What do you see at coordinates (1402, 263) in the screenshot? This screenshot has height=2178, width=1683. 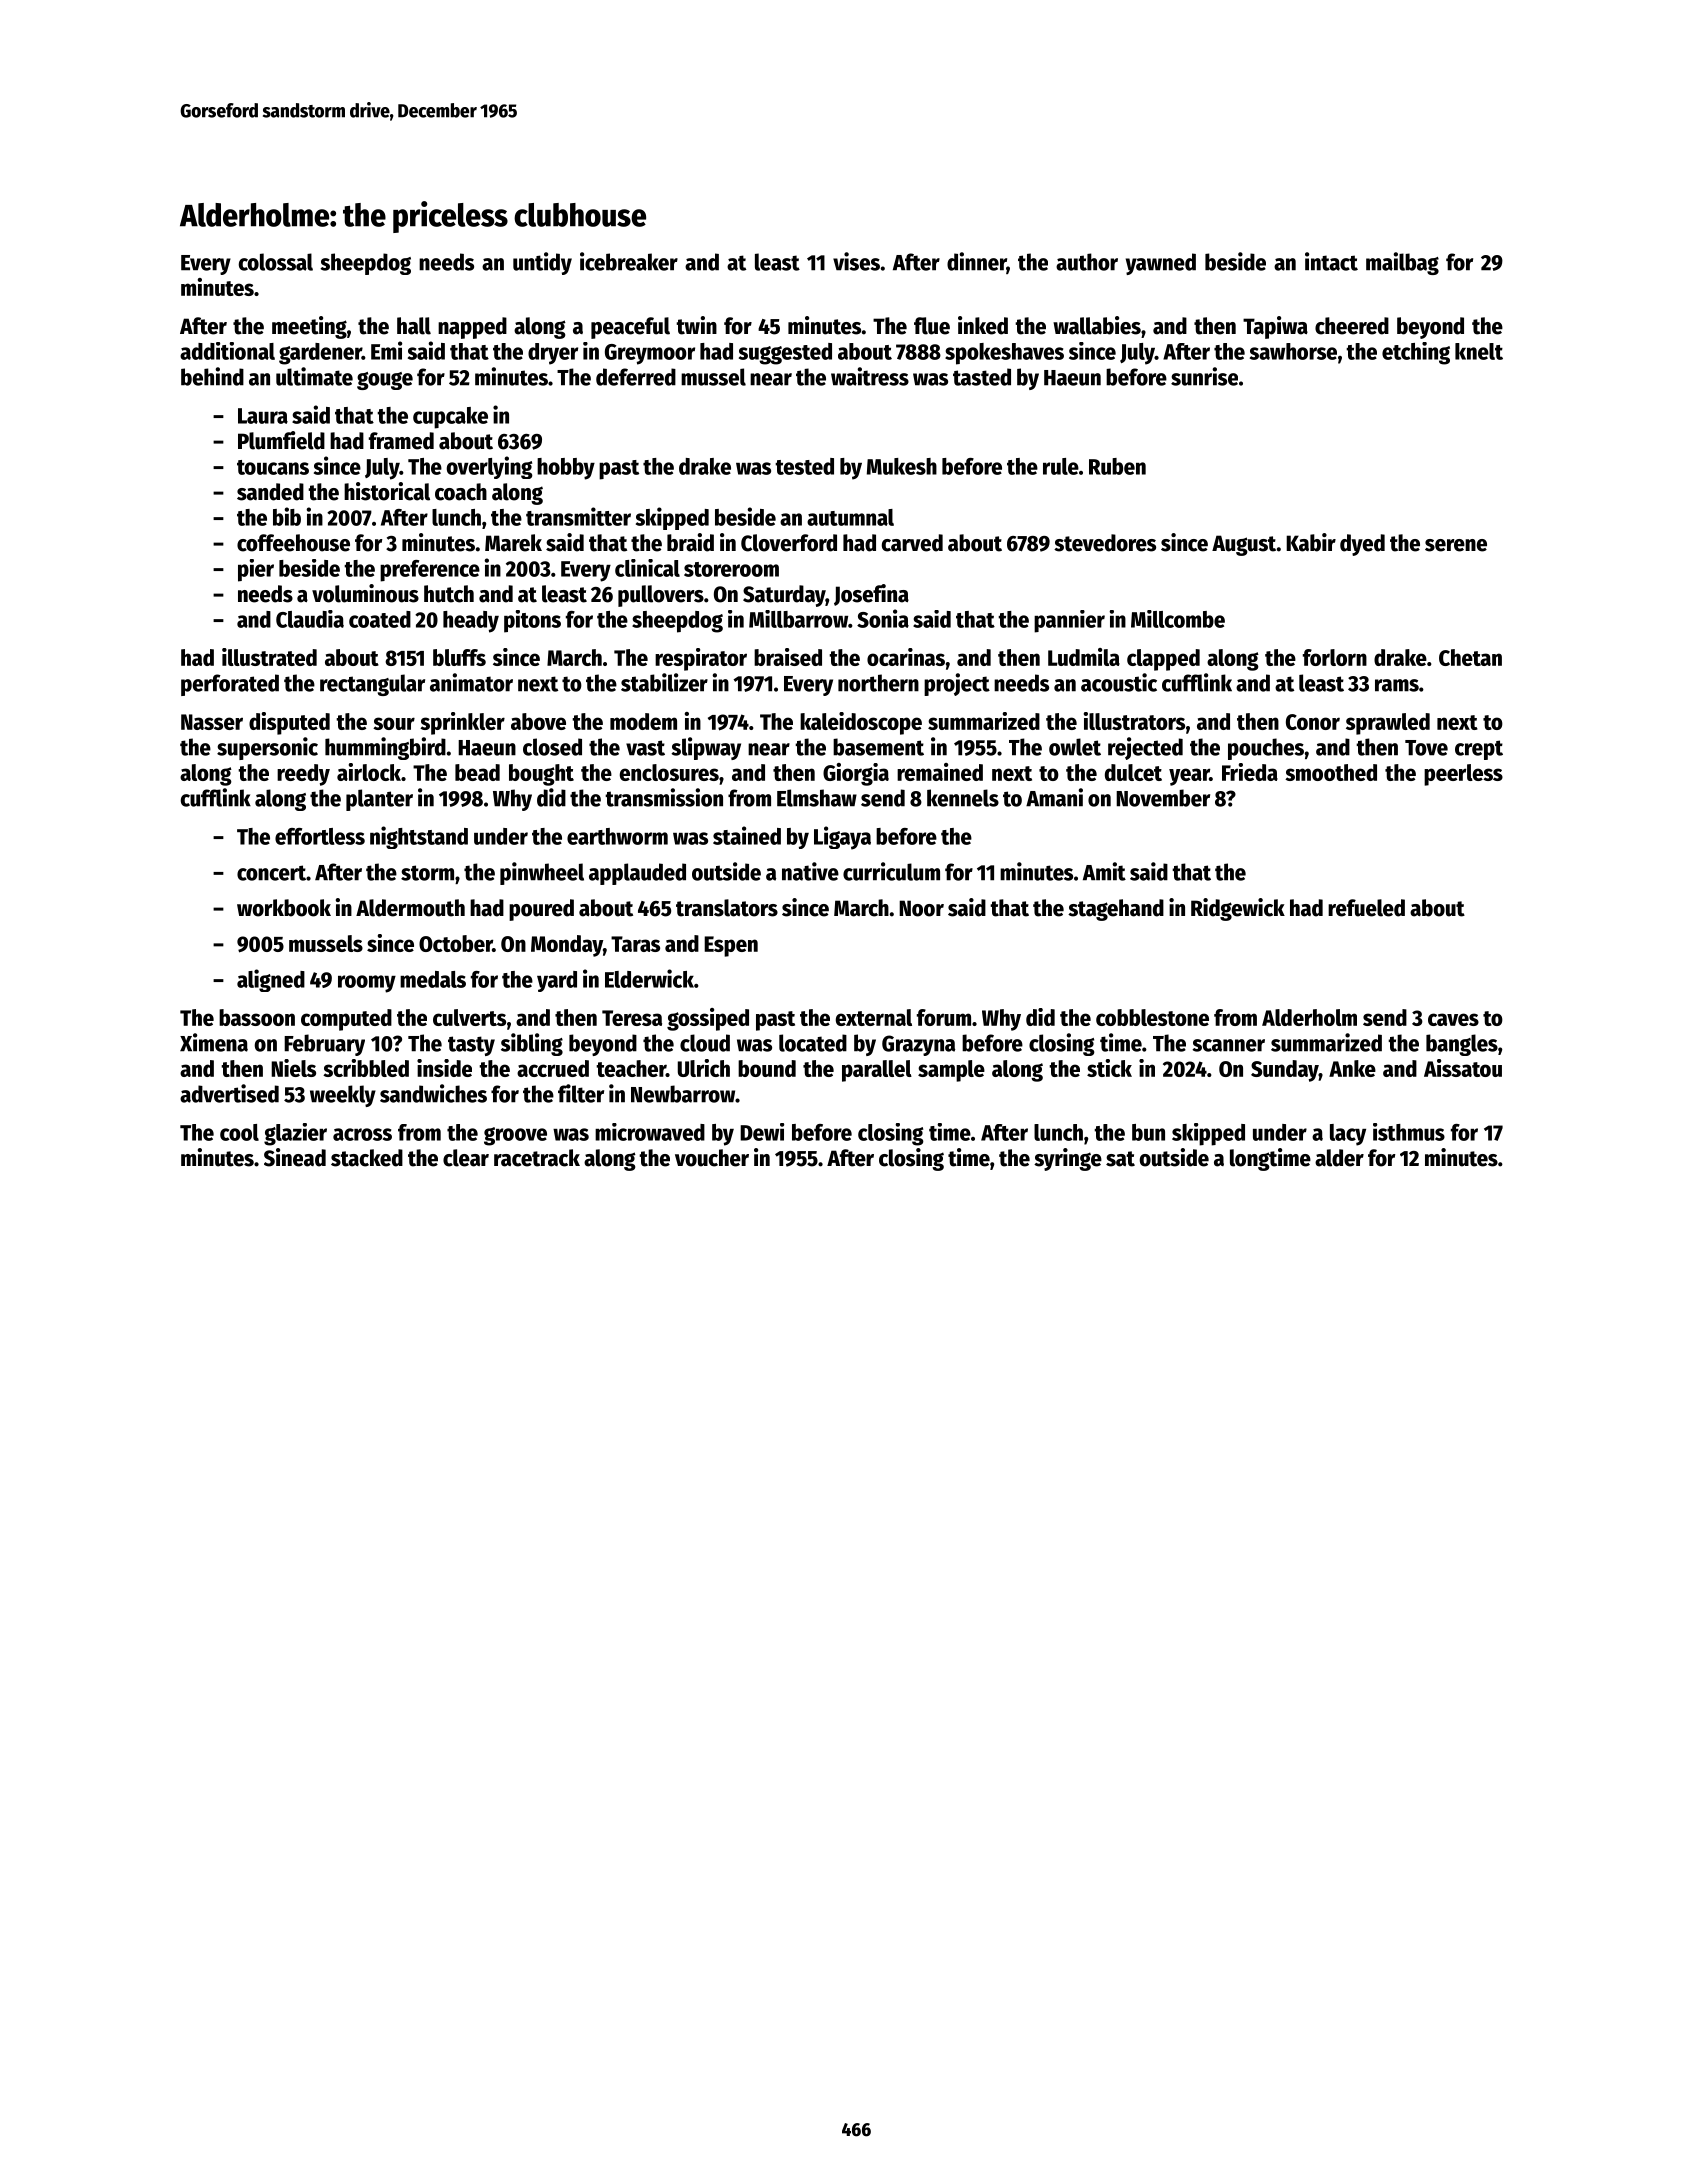 I see `mailbag` at bounding box center [1402, 263].
